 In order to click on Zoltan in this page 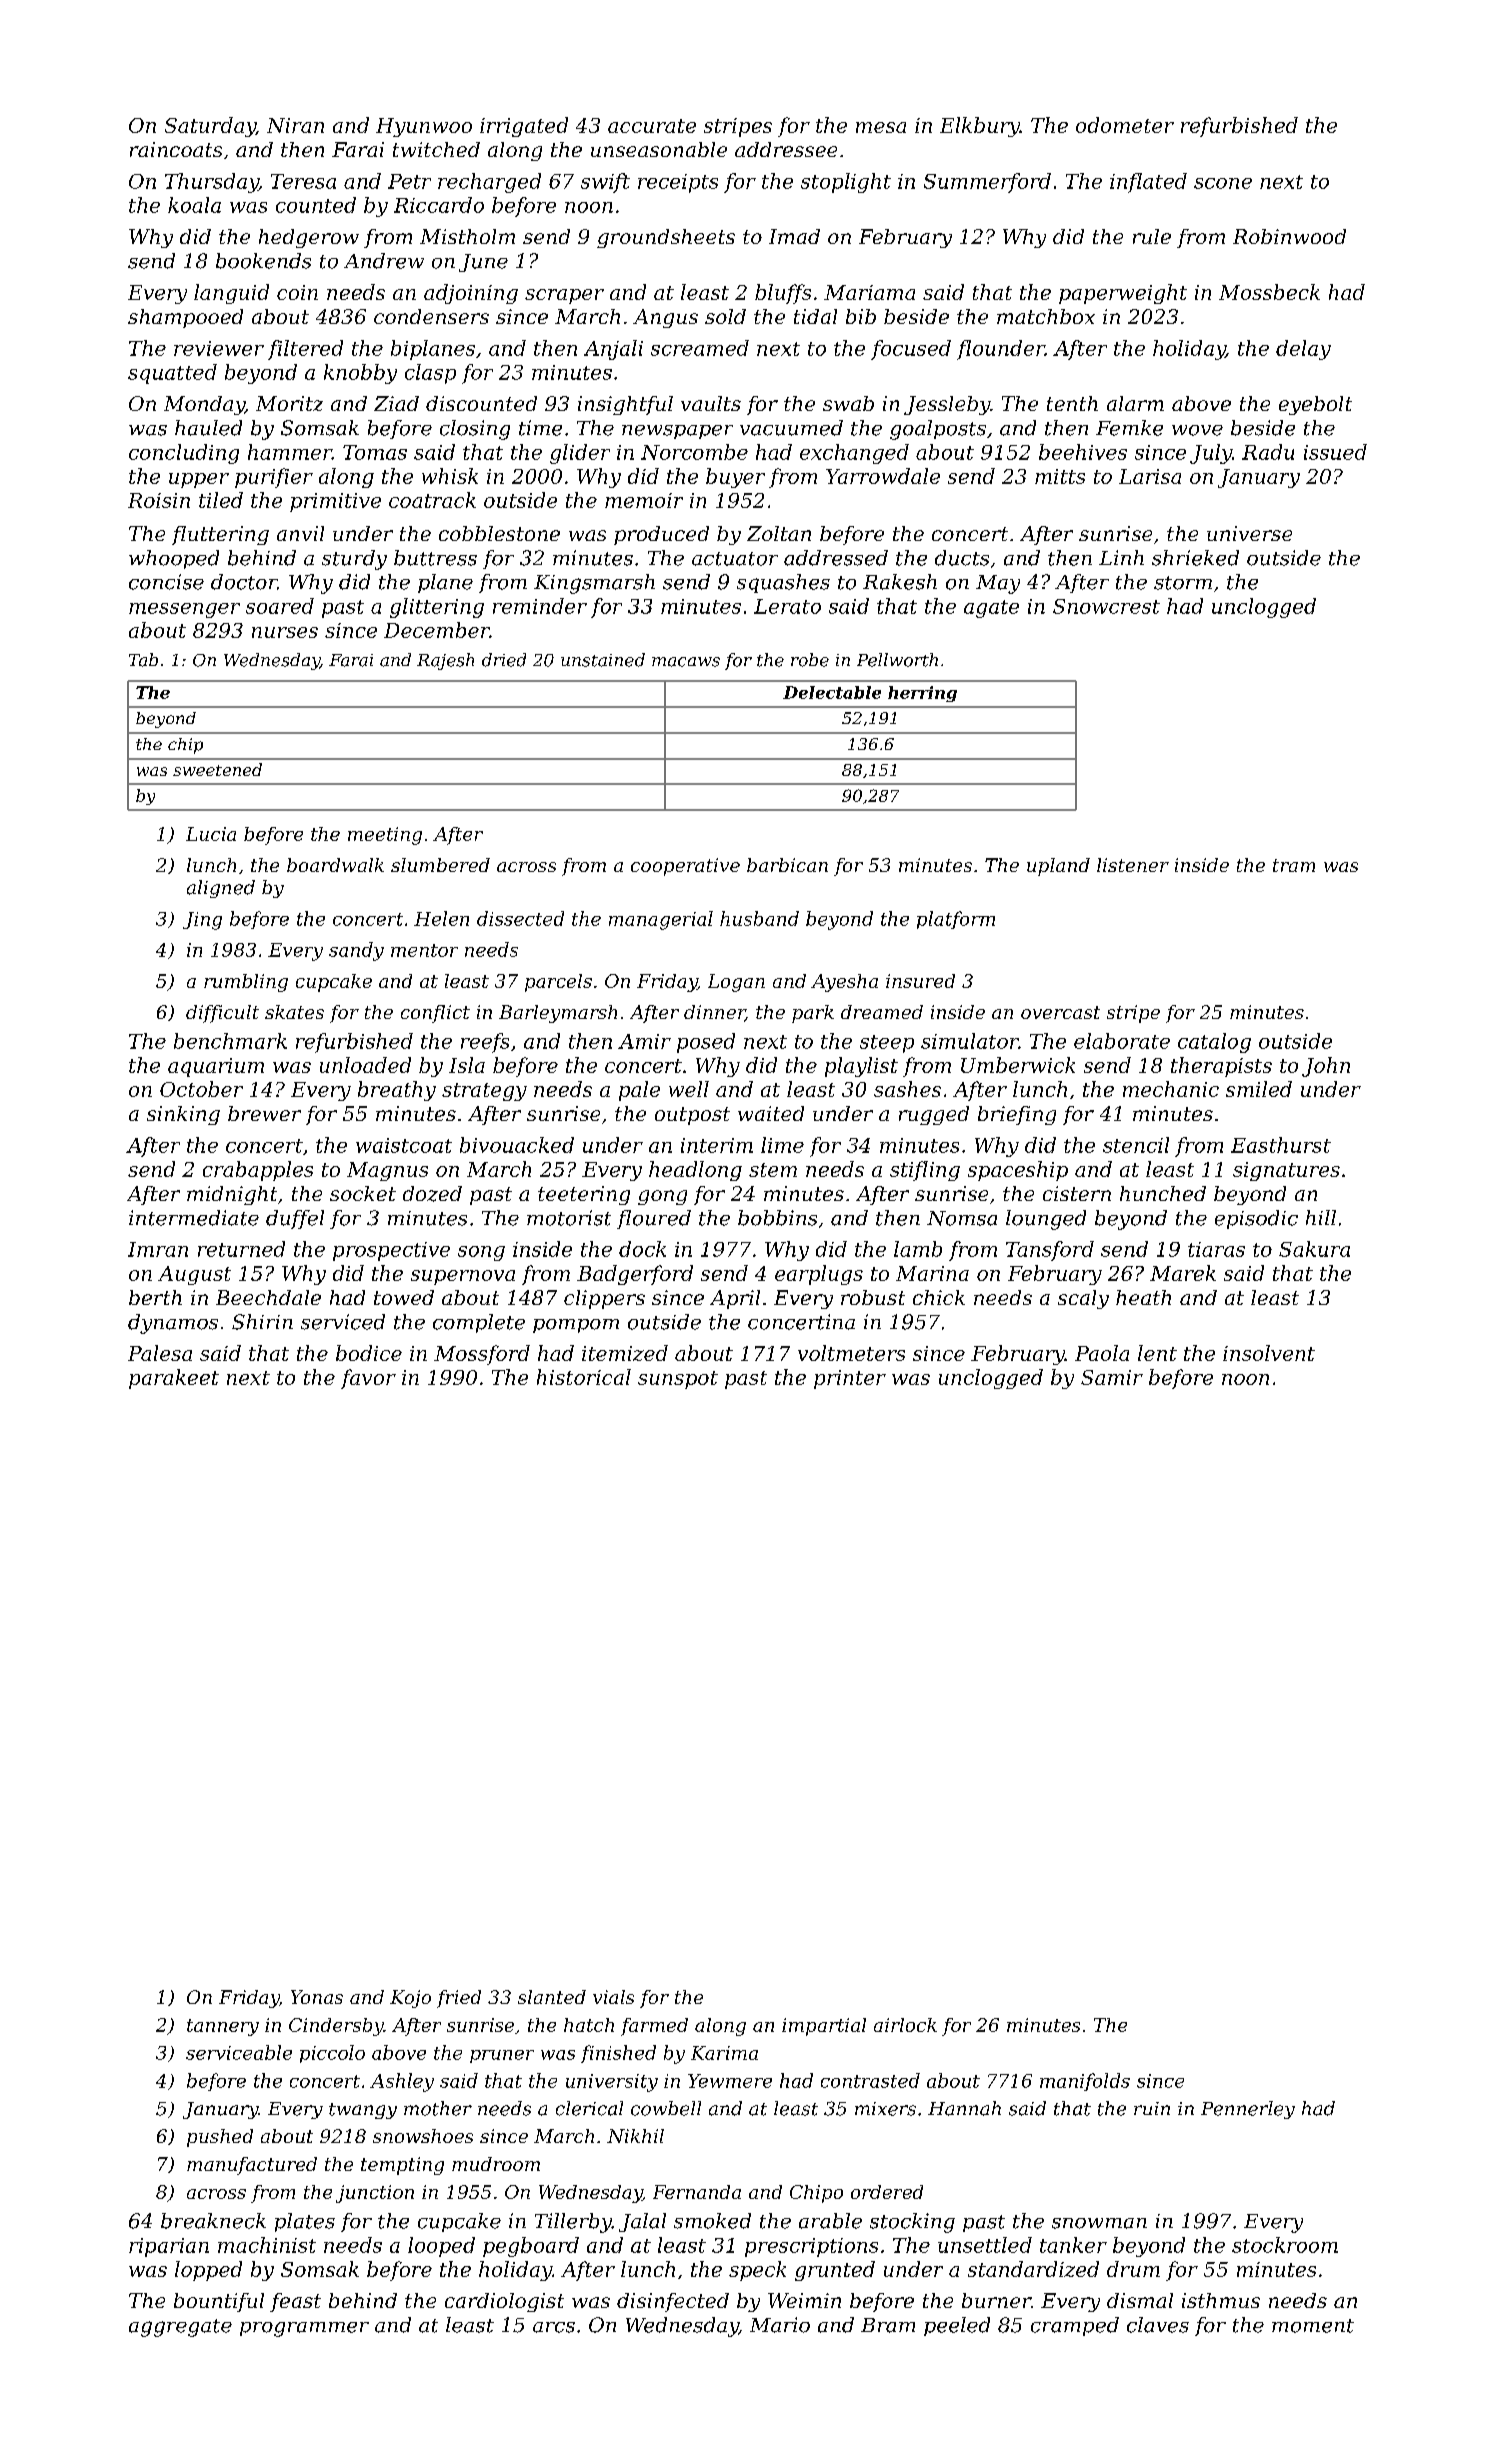, I will do `click(779, 533)`.
